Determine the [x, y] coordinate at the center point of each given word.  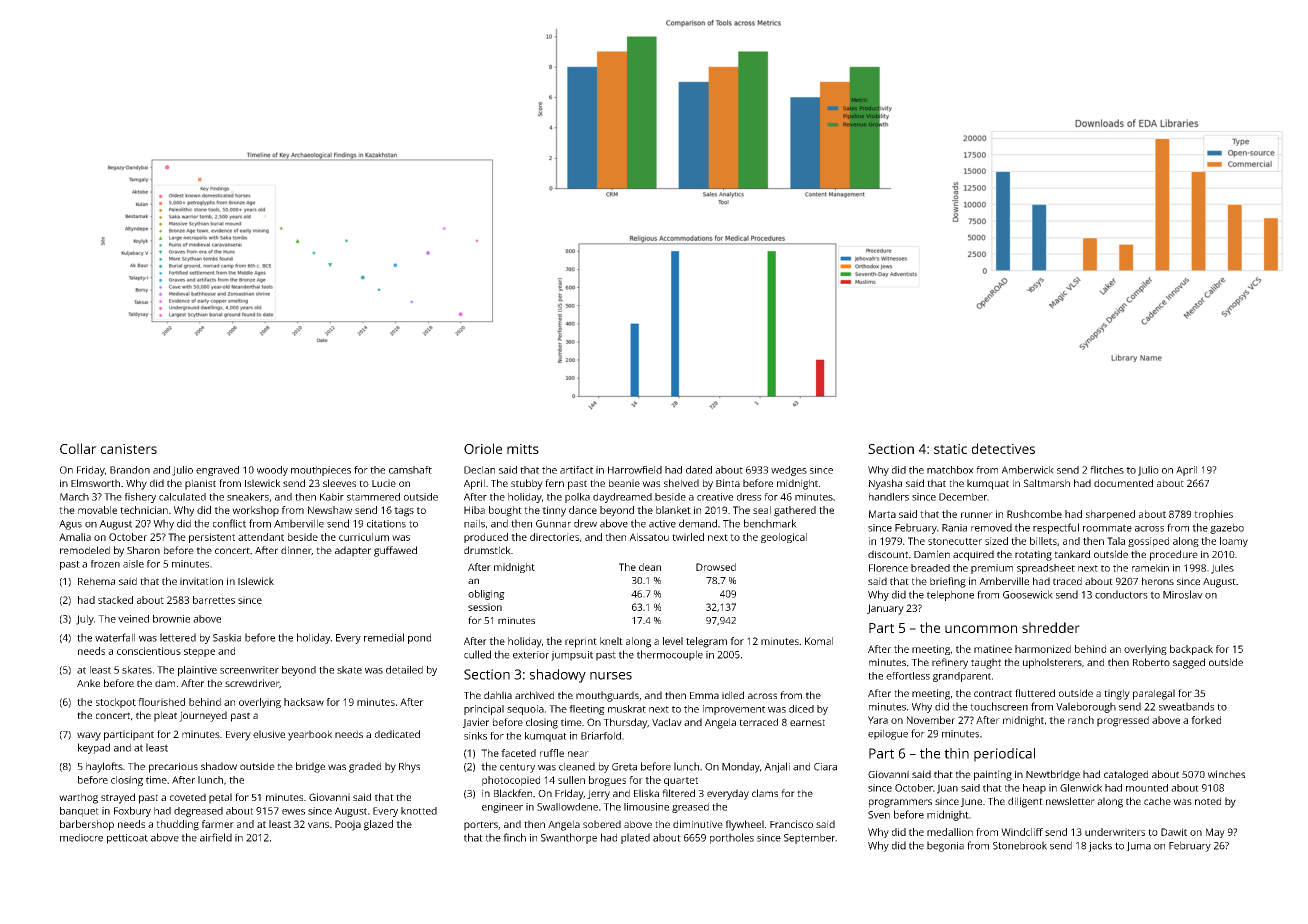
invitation [201, 581]
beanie [624, 483]
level [673, 641]
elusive [269, 734]
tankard [1072, 554]
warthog [78, 798]
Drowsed [716, 567]
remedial [384, 637]
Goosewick [1028, 594]
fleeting [587, 710]
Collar [78, 448]
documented [1123, 483]
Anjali [777, 767]
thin [956, 753]
